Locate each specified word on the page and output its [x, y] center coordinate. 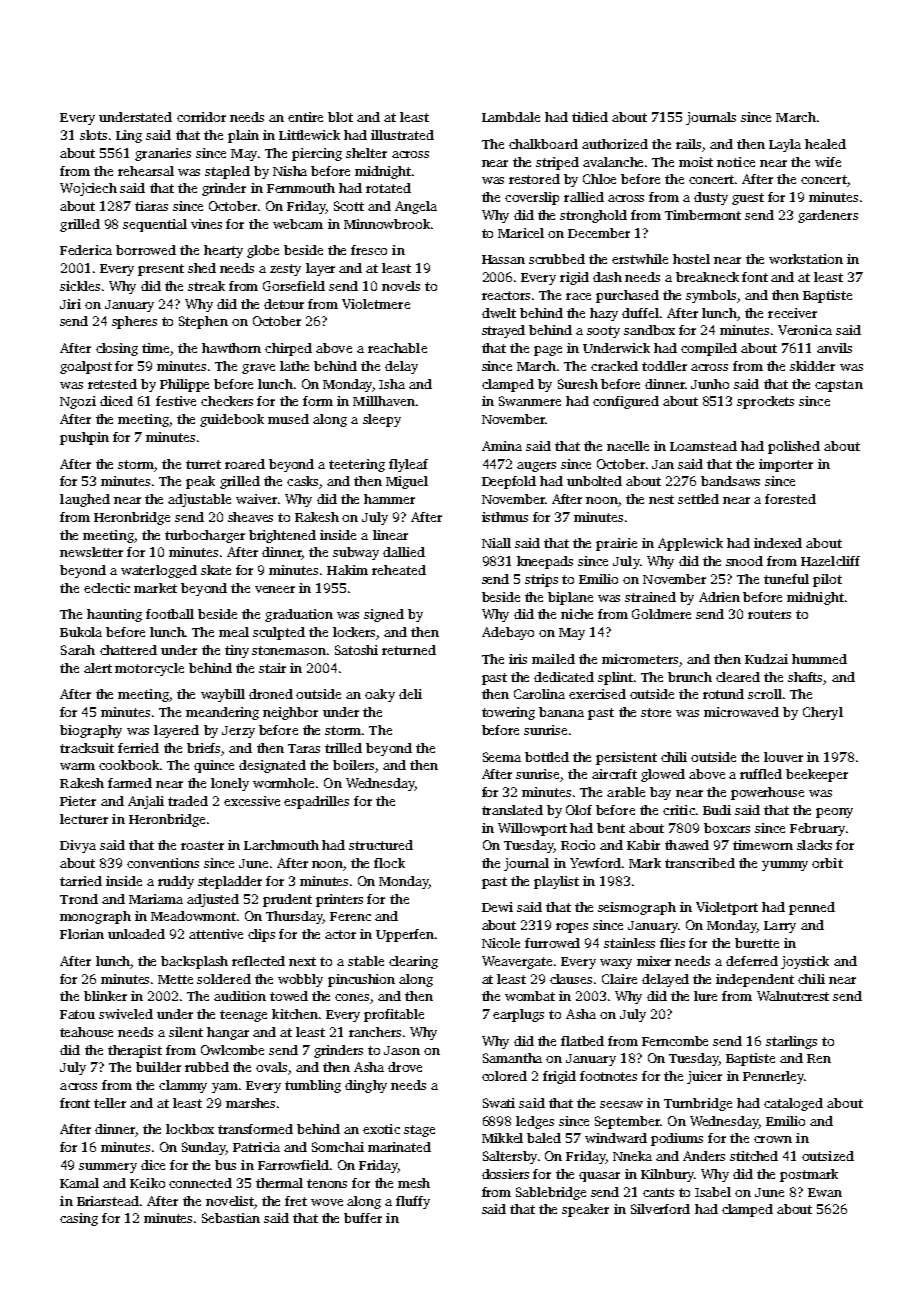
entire [305, 117]
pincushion [361, 980]
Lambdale [511, 117]
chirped [288, 349]
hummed [819, 659]
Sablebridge [551, 1193]
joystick [805, 962]
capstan [839, 386]
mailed [553, 659]
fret [296, 1201]
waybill [223, 695]
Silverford [660, 1209]
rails [688, 144]
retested [112, 384]
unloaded [136, 934]
